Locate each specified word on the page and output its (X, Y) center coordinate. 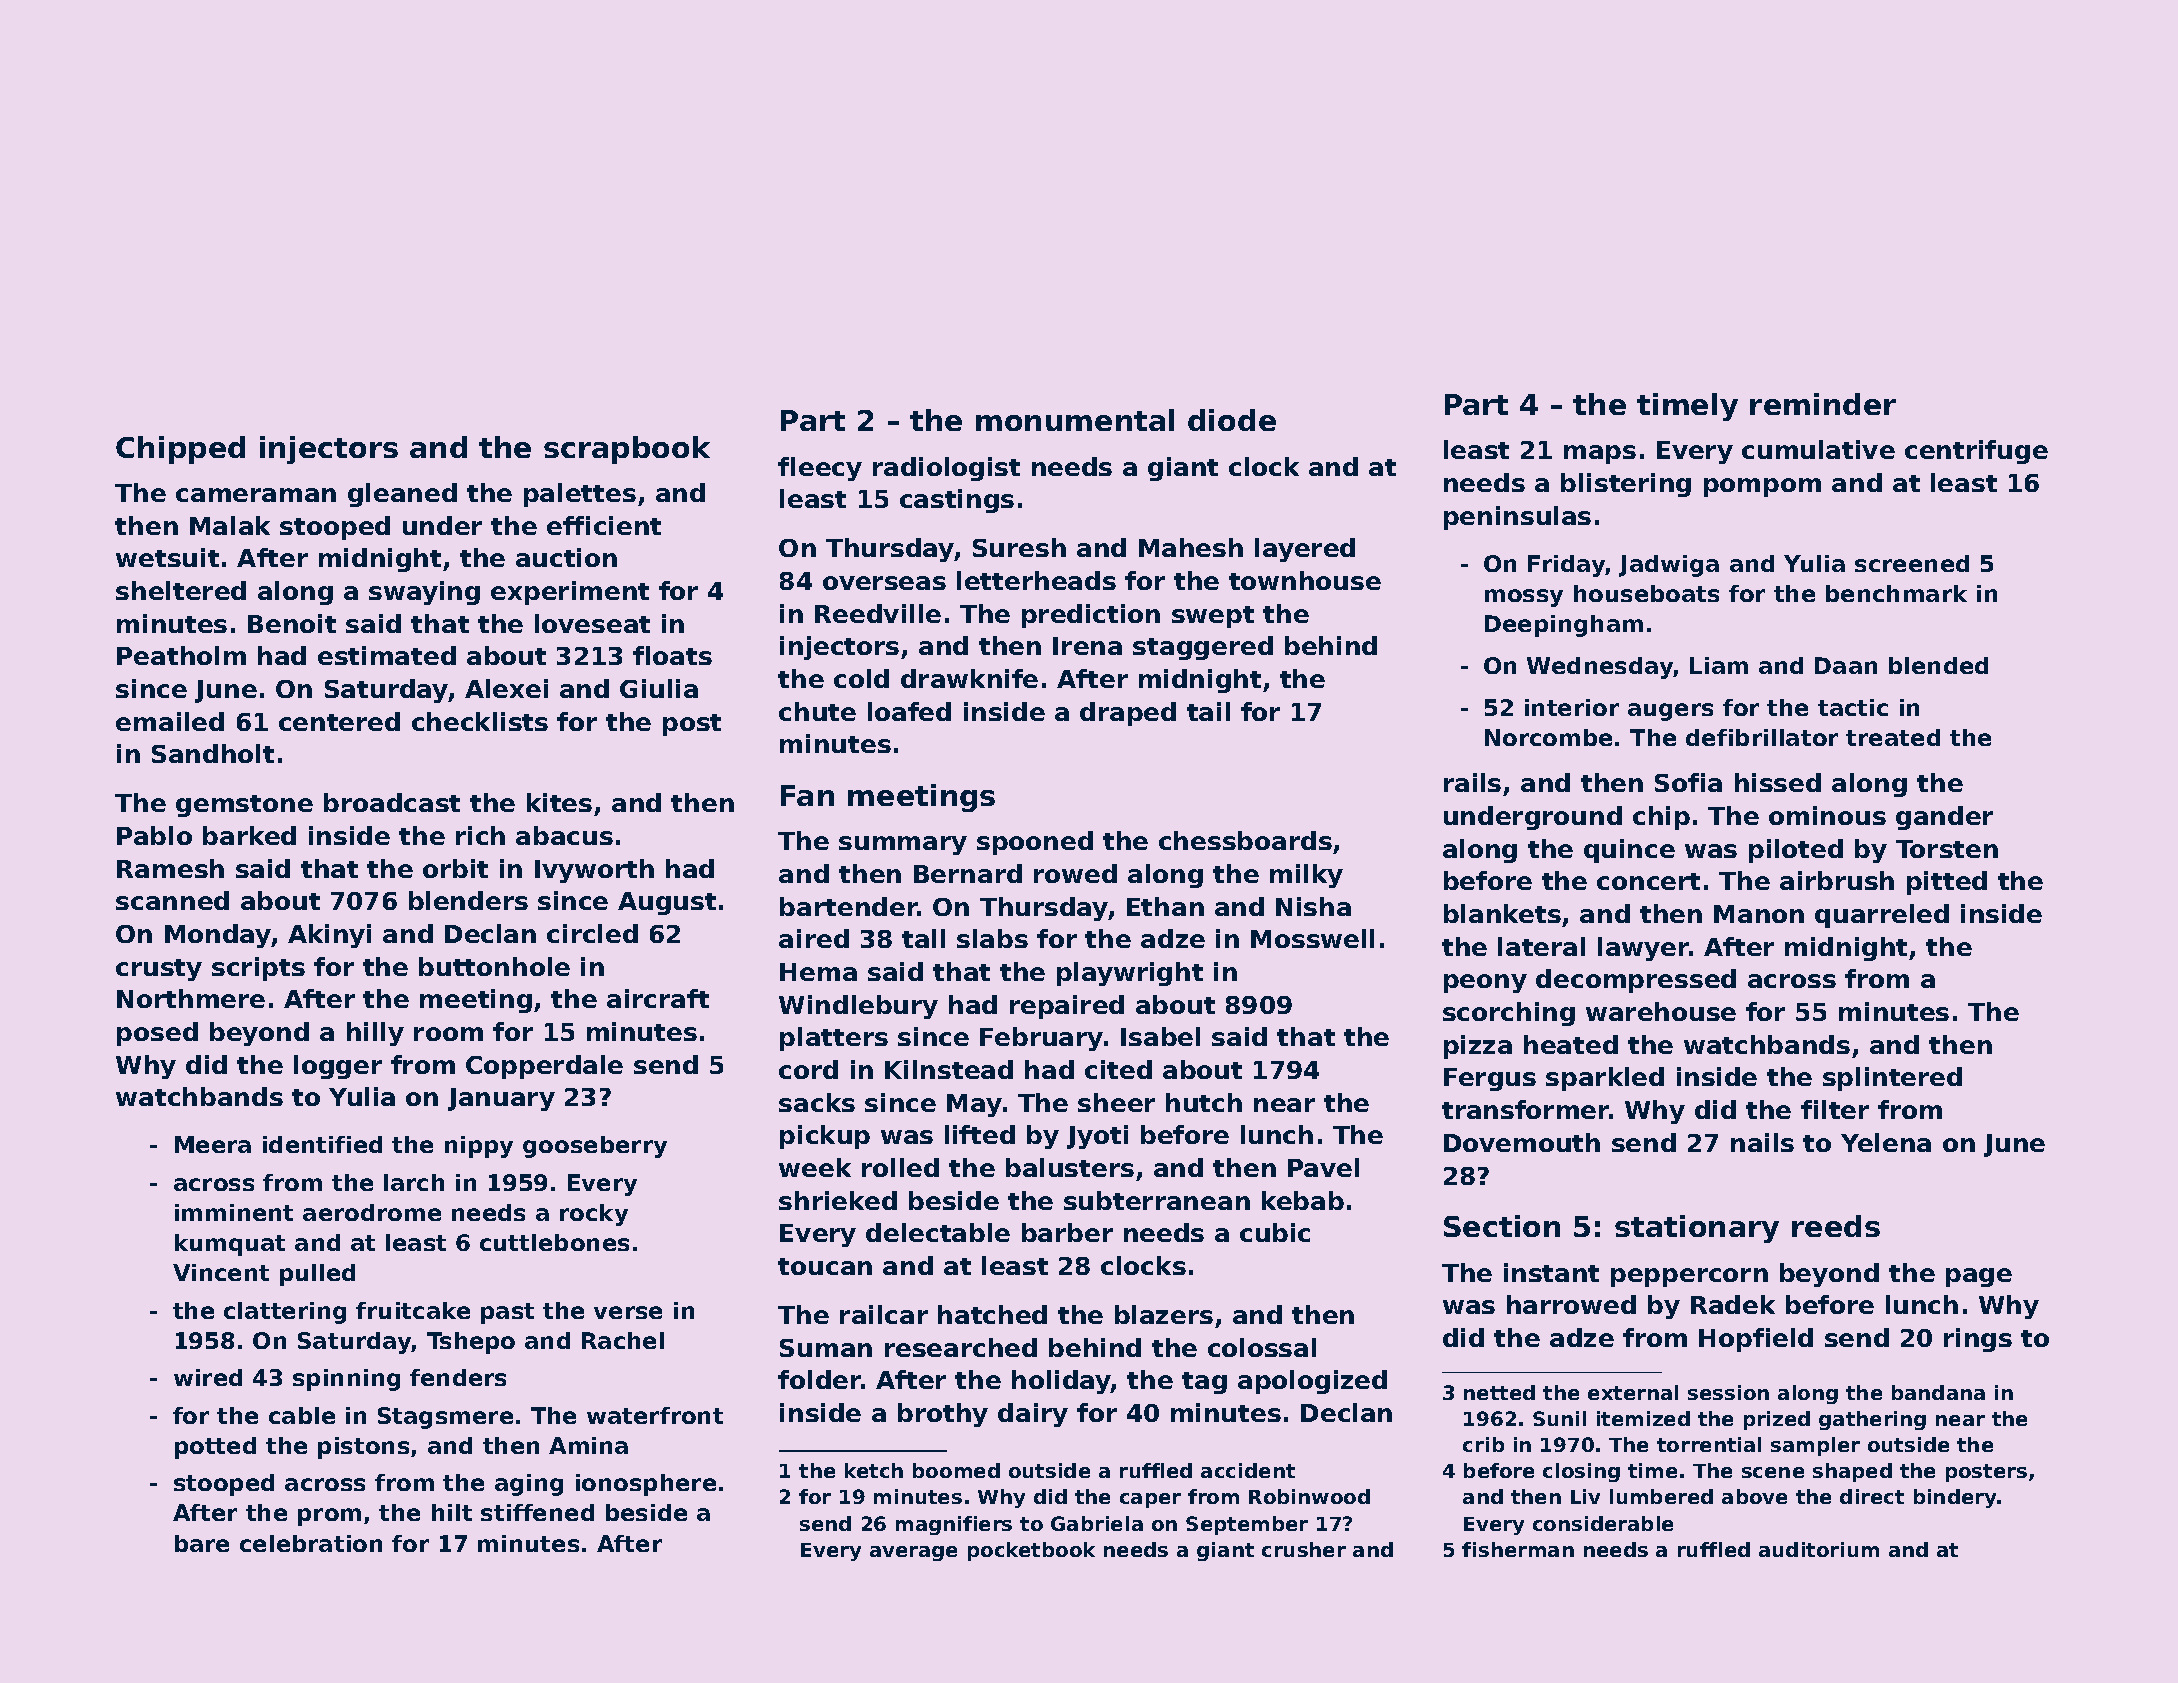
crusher (1304, 1549)
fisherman (1518, 1549)
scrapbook (627, 450)
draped (1128, 714)
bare (202, 1543)
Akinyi (329, 936)
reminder (1823, 404)
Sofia (1688, 782)
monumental (1075, 420)
